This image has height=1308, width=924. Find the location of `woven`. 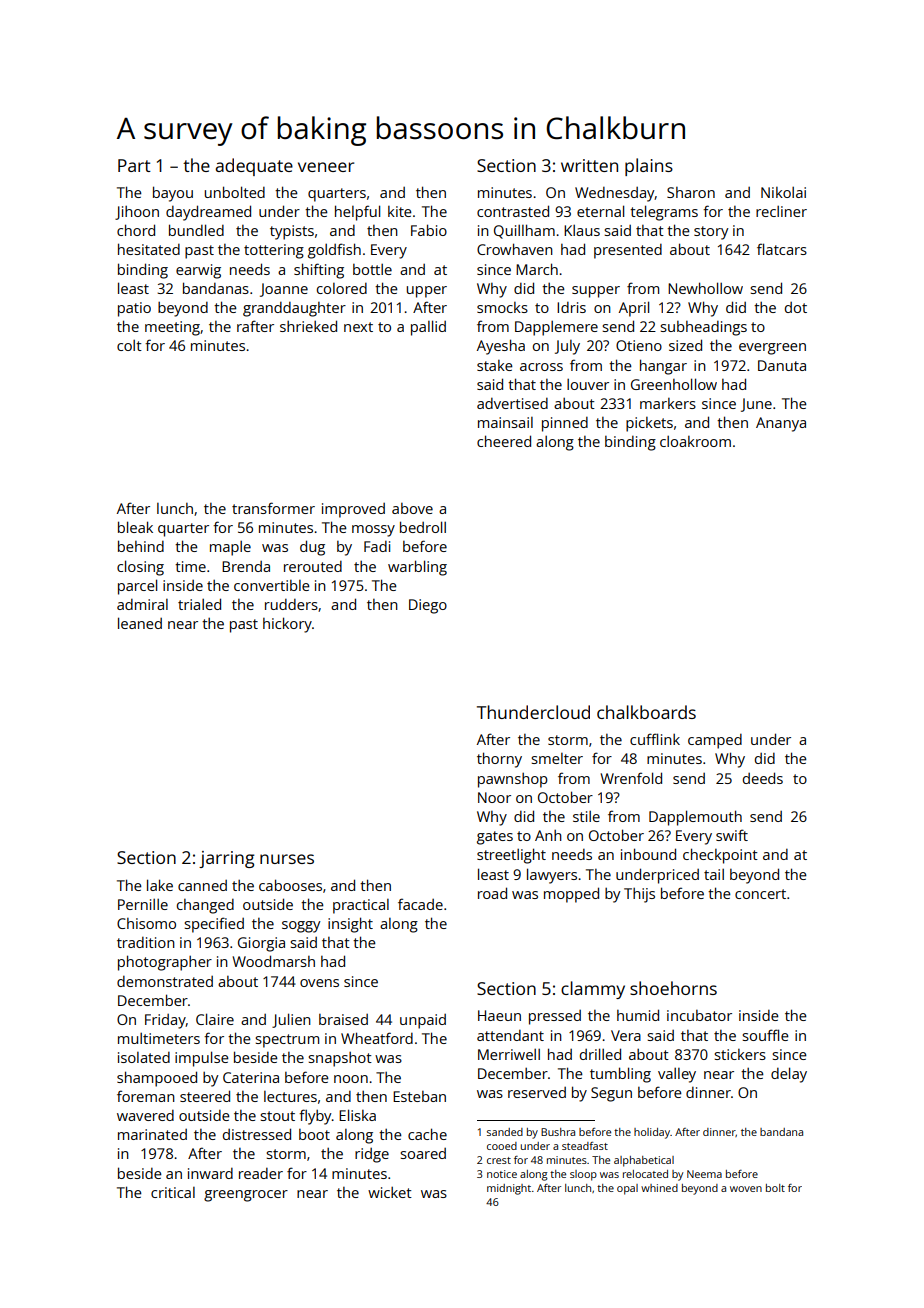

woven is located at coordinates (746, 1189).
